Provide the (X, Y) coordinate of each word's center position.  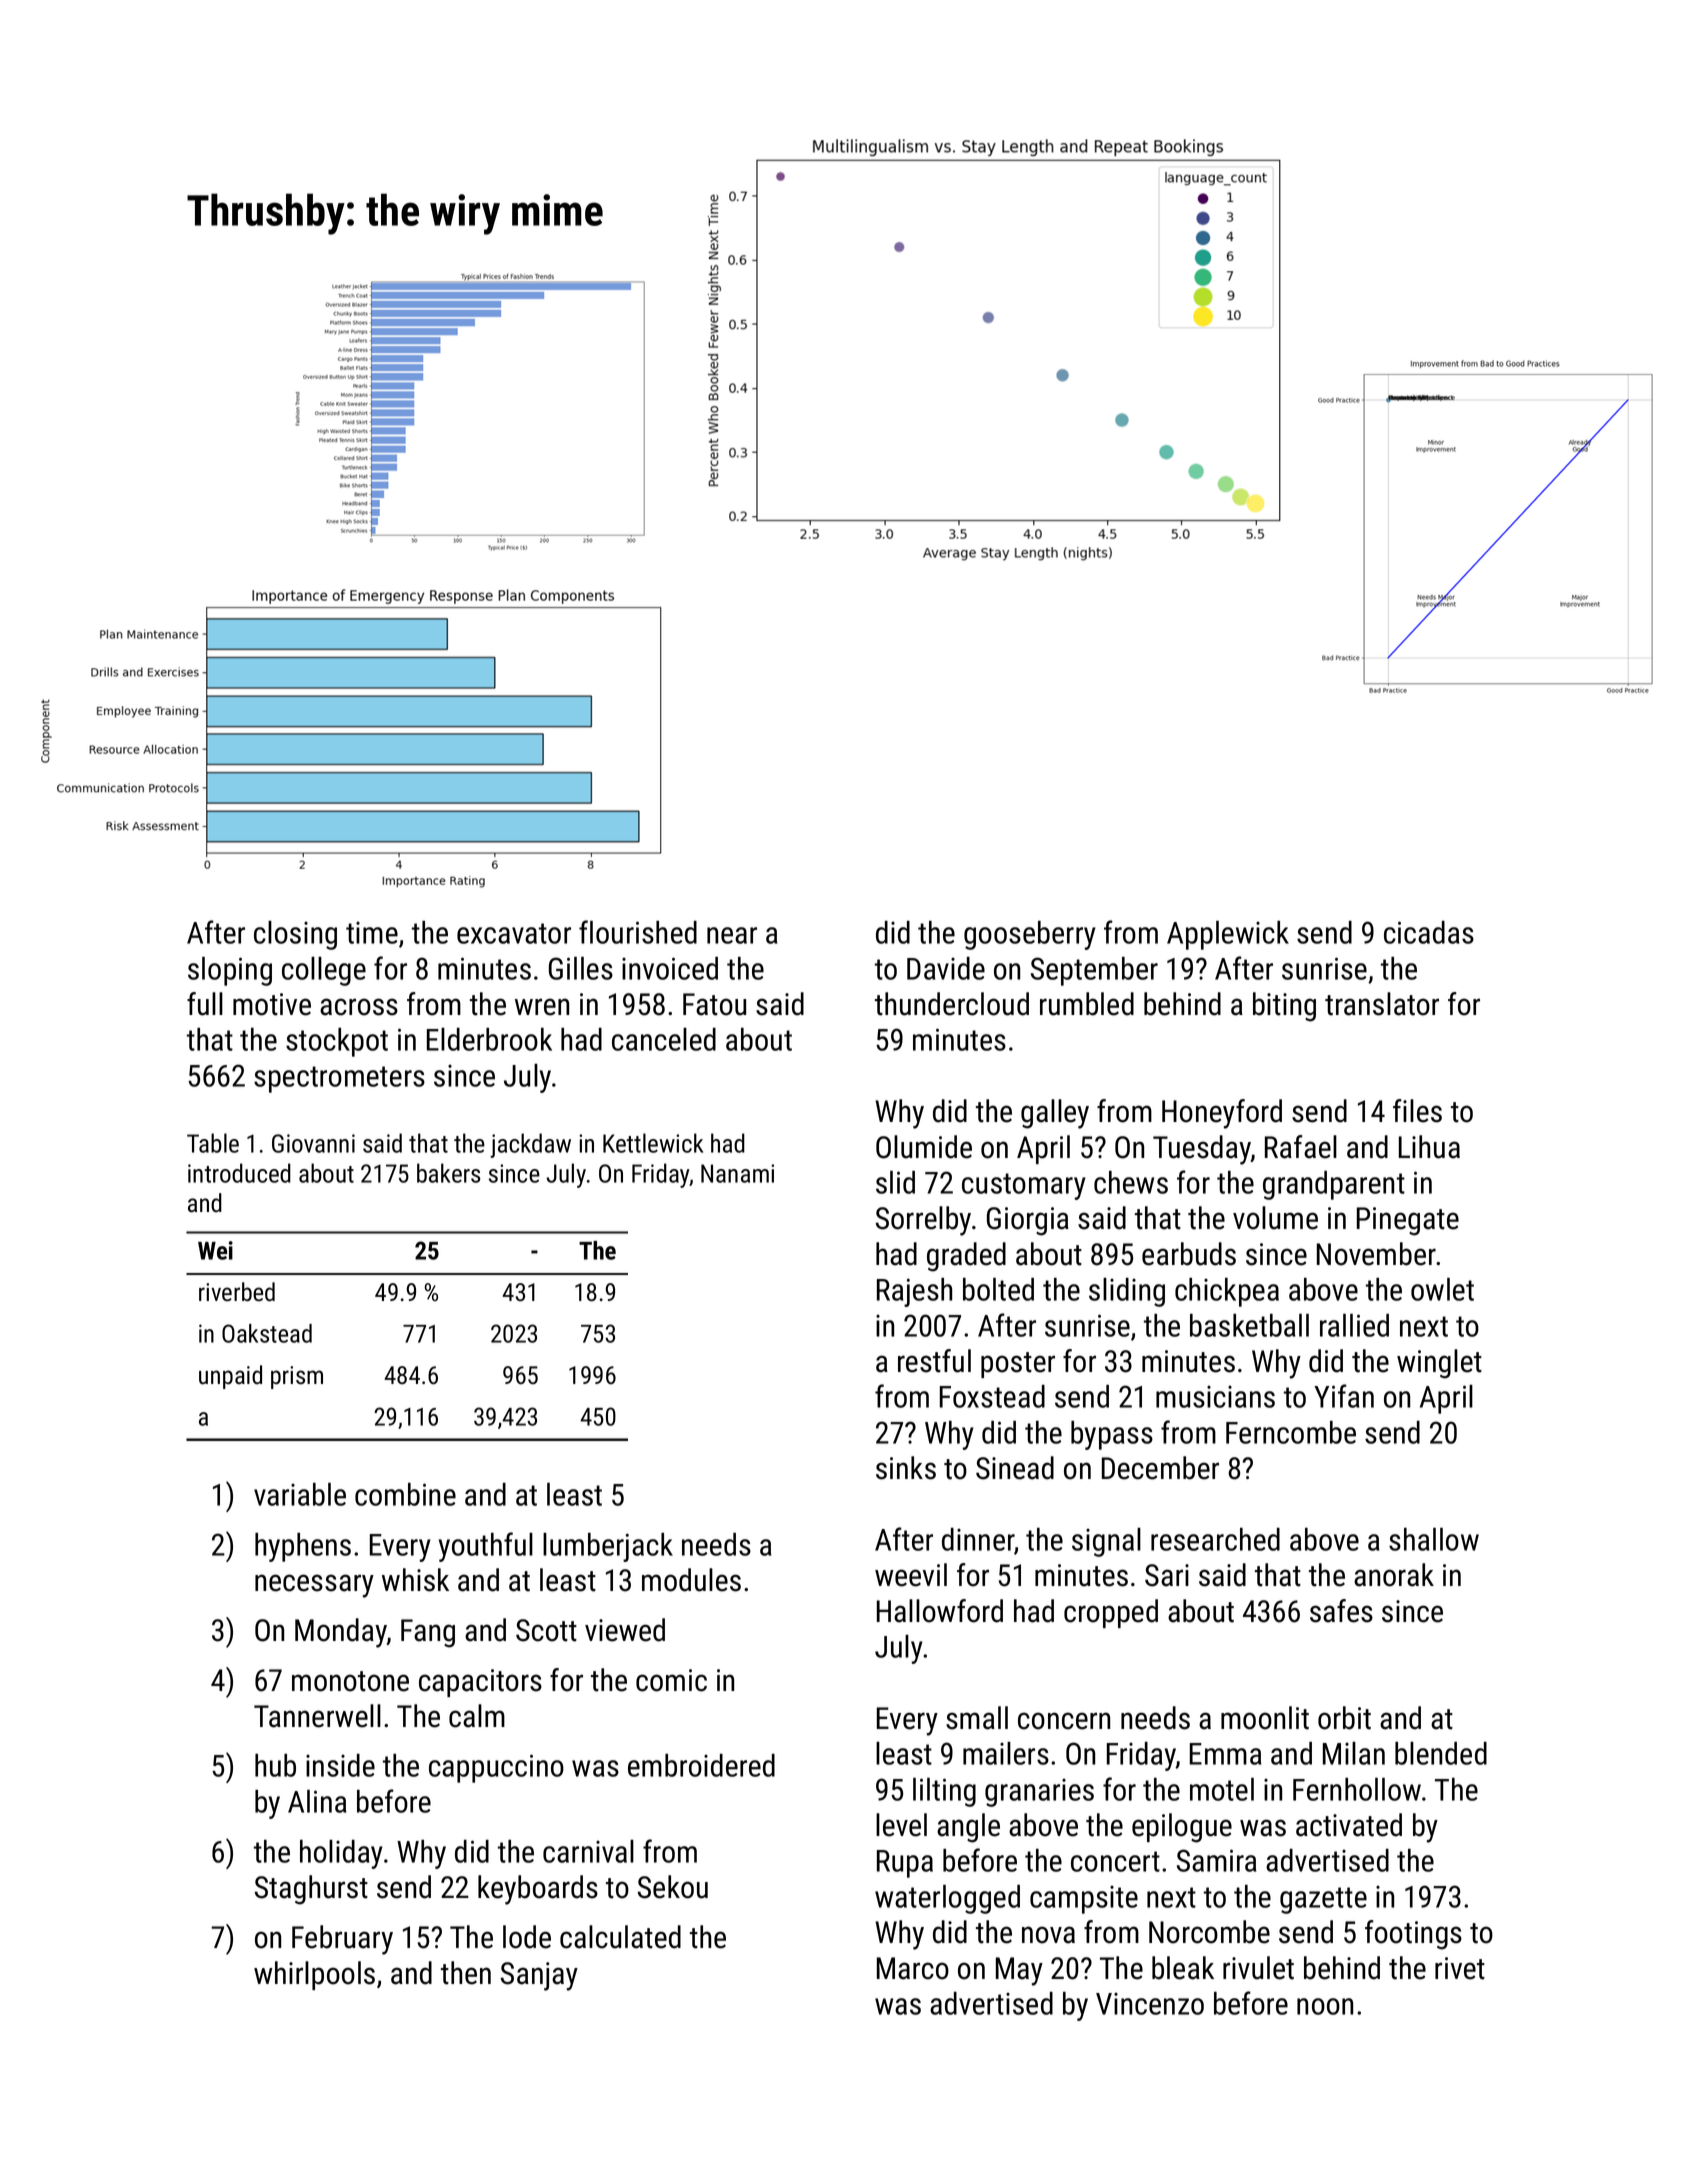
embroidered (701, 1765)
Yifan (1344, 1396)
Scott (546, 1630)
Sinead (1015, 1468)
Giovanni (313, 1143)
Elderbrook (489, 1039)
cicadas (1429, 932)
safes (1341, 1611)
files (1417, 1111)
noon (1325, 2006)
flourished (638, 932)
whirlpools (314, 1975)
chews (1131, 1182)
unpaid (230, 1377)
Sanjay (539, 1976)
